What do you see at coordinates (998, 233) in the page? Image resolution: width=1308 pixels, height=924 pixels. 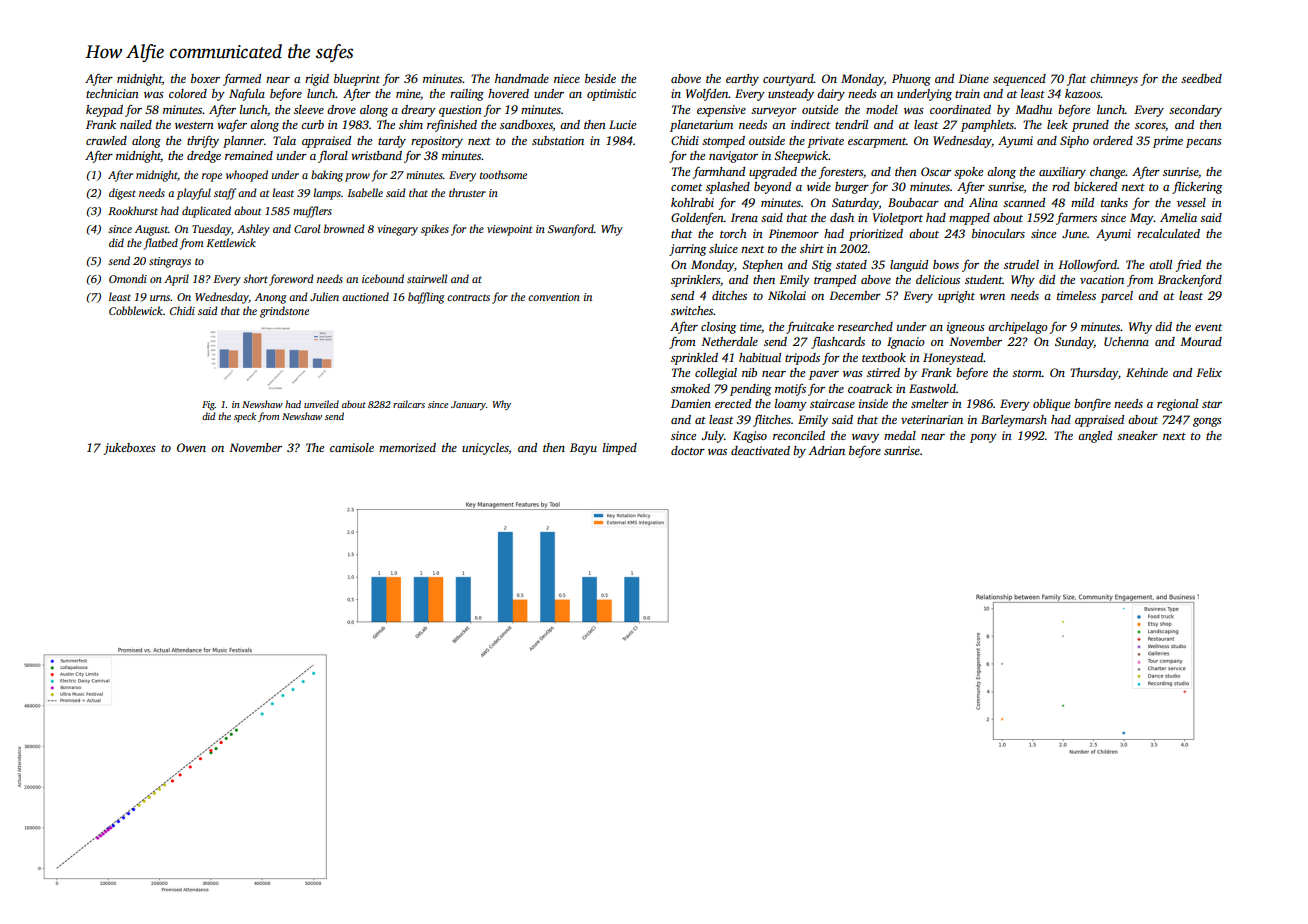 I see `binoculars` at bounding box center [998, 233].
